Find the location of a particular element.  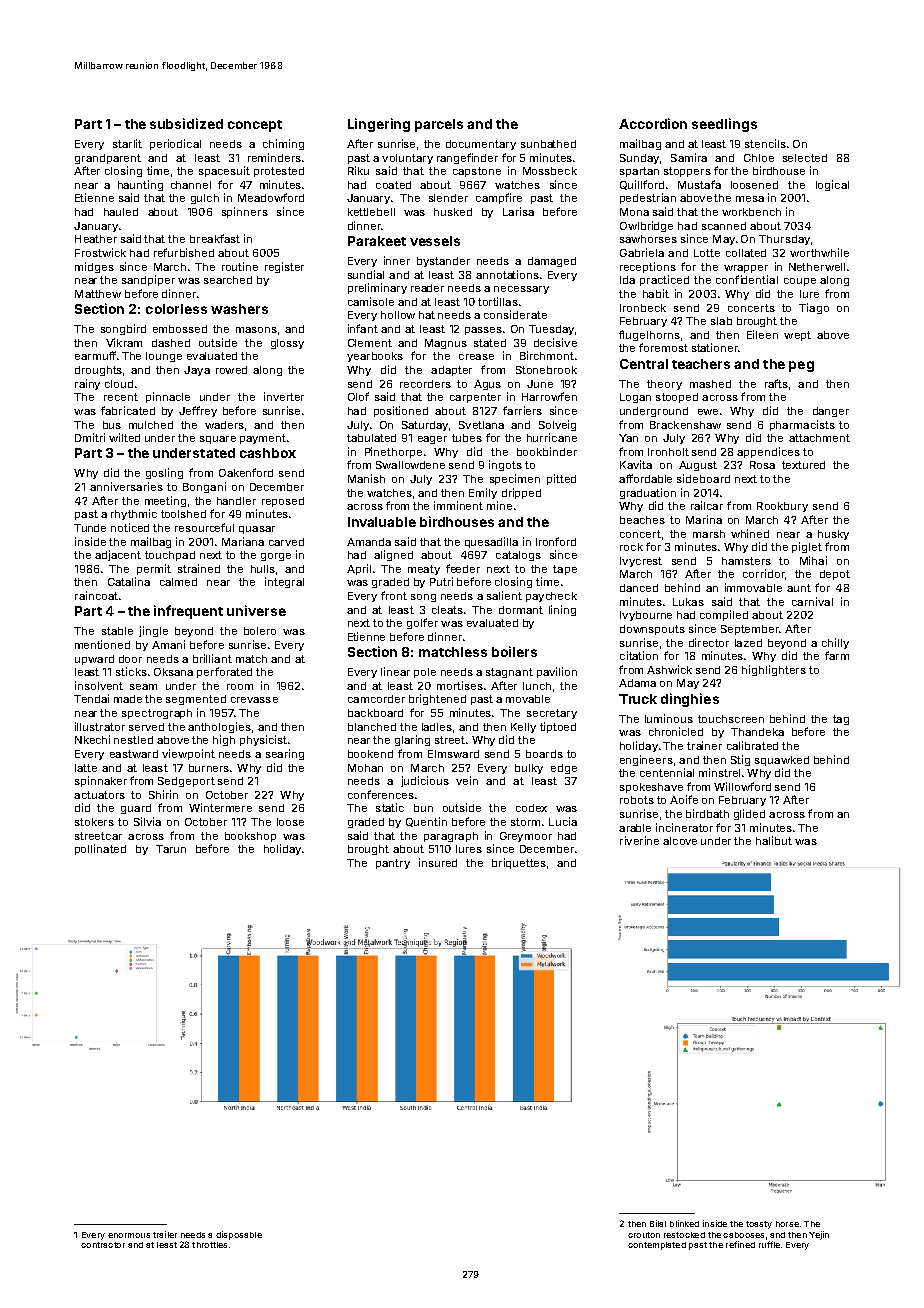

Quillford is located at coordinates (642, 185).
